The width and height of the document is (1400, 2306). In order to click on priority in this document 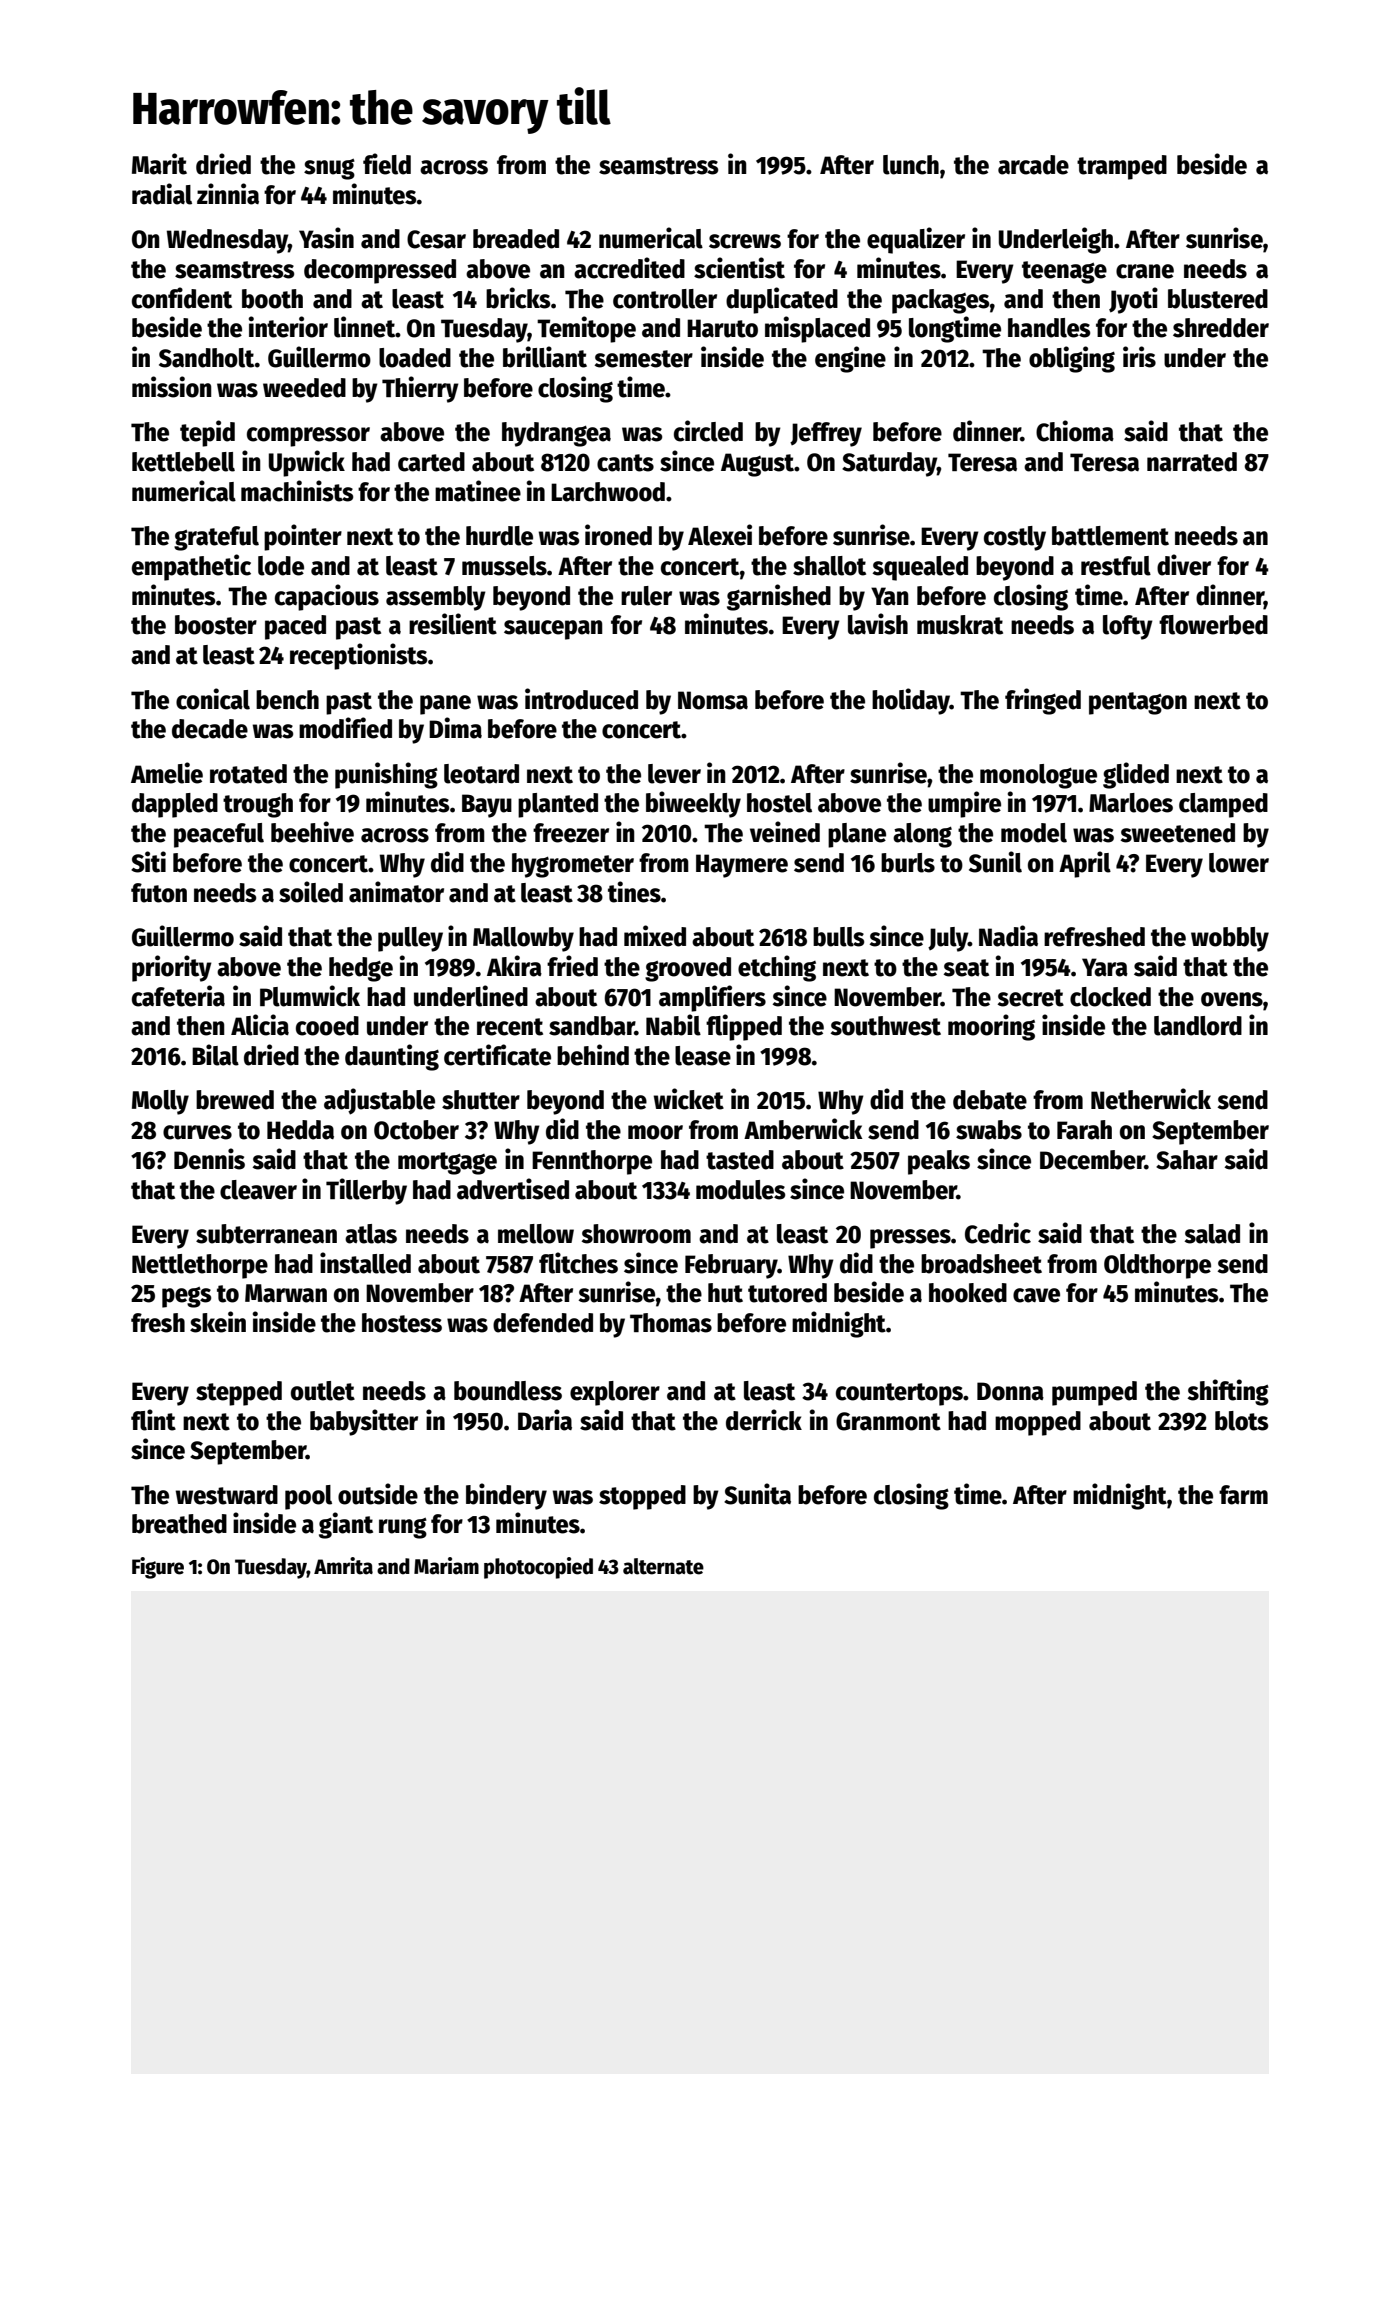, I will do `click(172, 968)`.
